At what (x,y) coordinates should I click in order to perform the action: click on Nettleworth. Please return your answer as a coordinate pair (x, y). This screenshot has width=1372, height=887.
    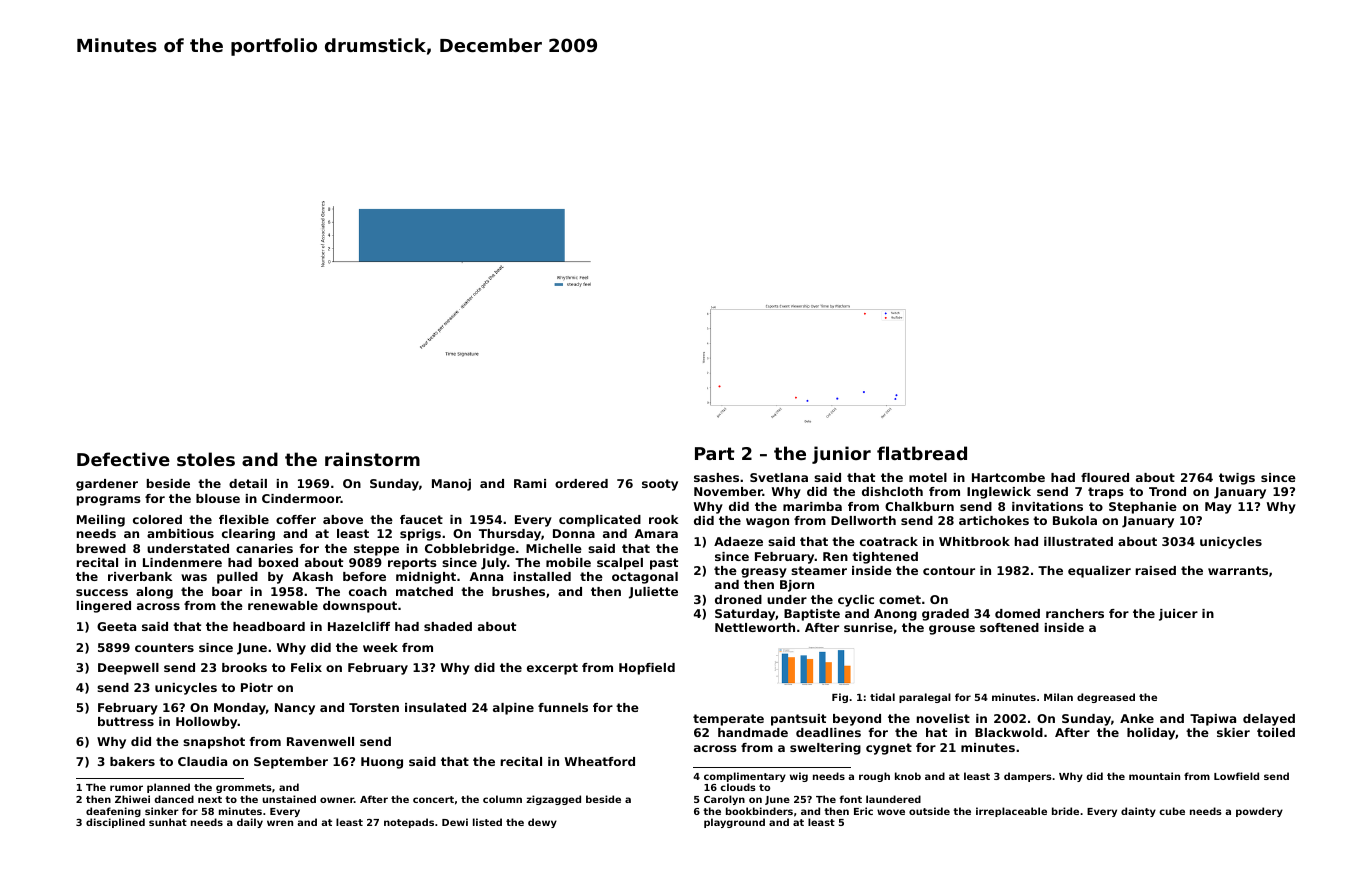
    Looking at the image, I should click on (755, 627).
